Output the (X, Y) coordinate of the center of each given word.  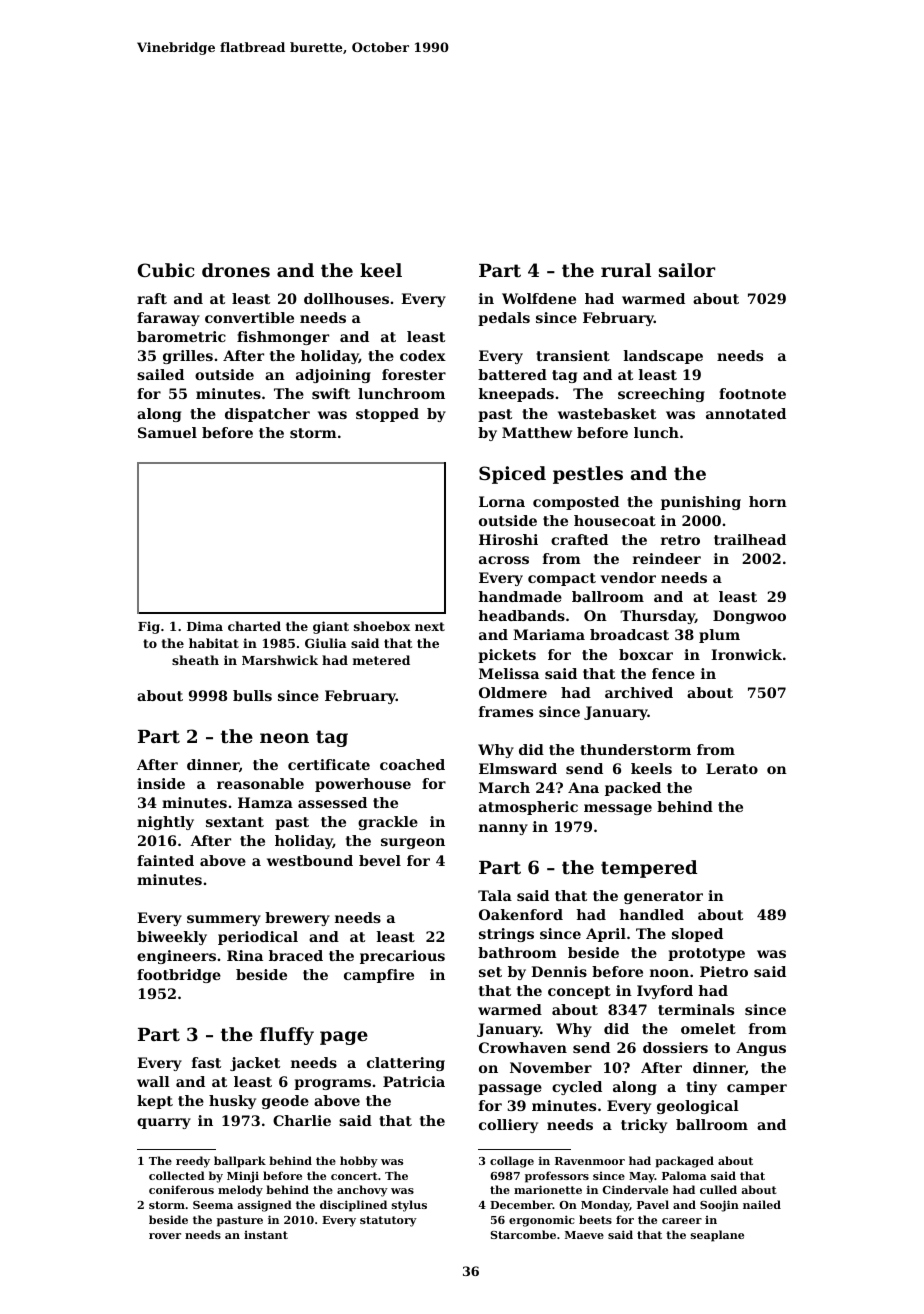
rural (626, 270)
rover (165, 1236)
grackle (388, 823)
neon (284, 738)
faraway (168, 319)
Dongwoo (749, 617)
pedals (504, 319)
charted (254, 626)
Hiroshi (508, 539)
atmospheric (528, 808)
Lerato (732, 768)
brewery (297, 919)
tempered (649, 869)
